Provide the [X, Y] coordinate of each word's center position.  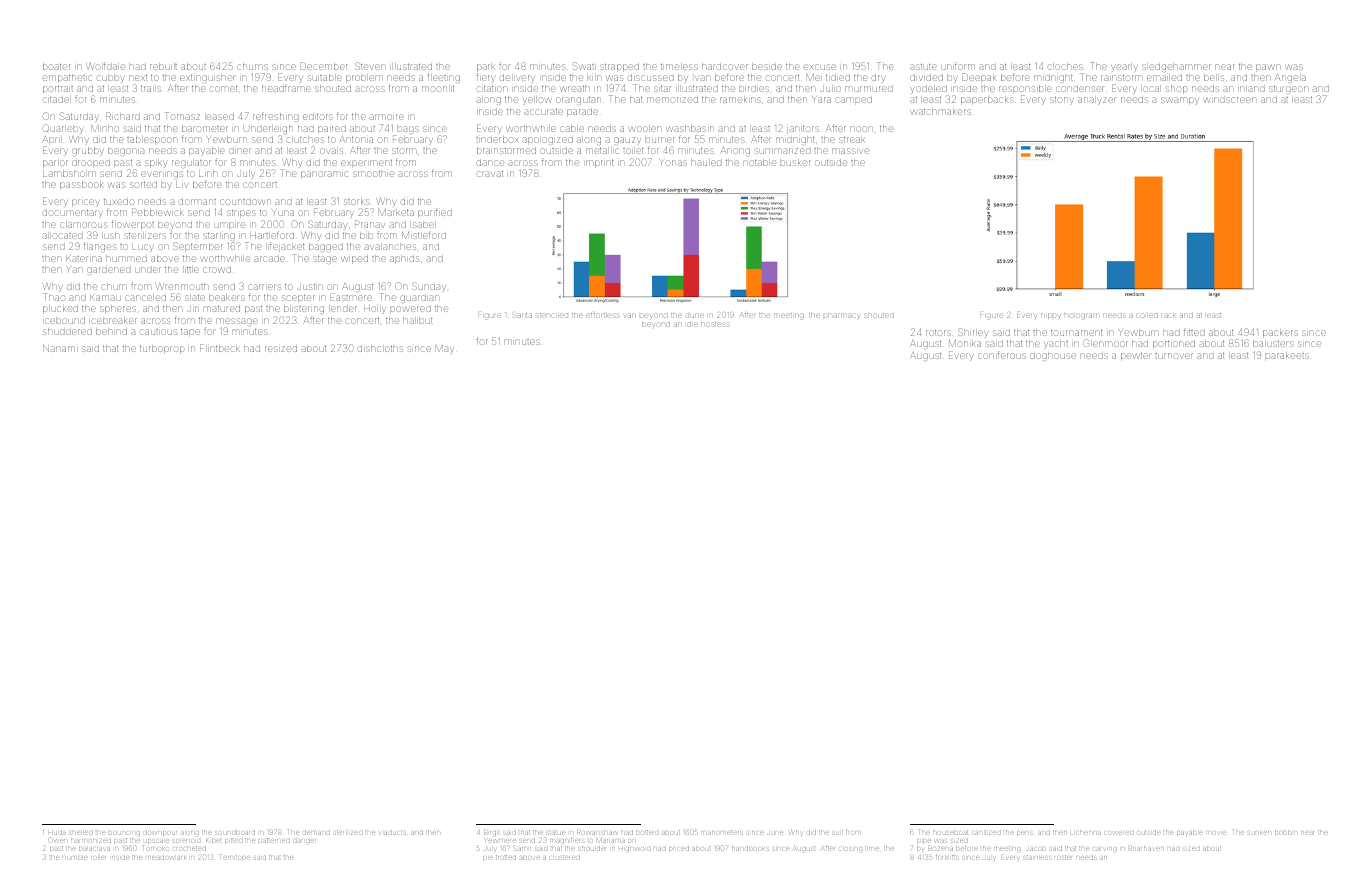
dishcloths [380, 348]
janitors [803, 129]
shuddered [67, 332]
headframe [286, 88]
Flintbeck [220, 348]
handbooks [750, 849]
